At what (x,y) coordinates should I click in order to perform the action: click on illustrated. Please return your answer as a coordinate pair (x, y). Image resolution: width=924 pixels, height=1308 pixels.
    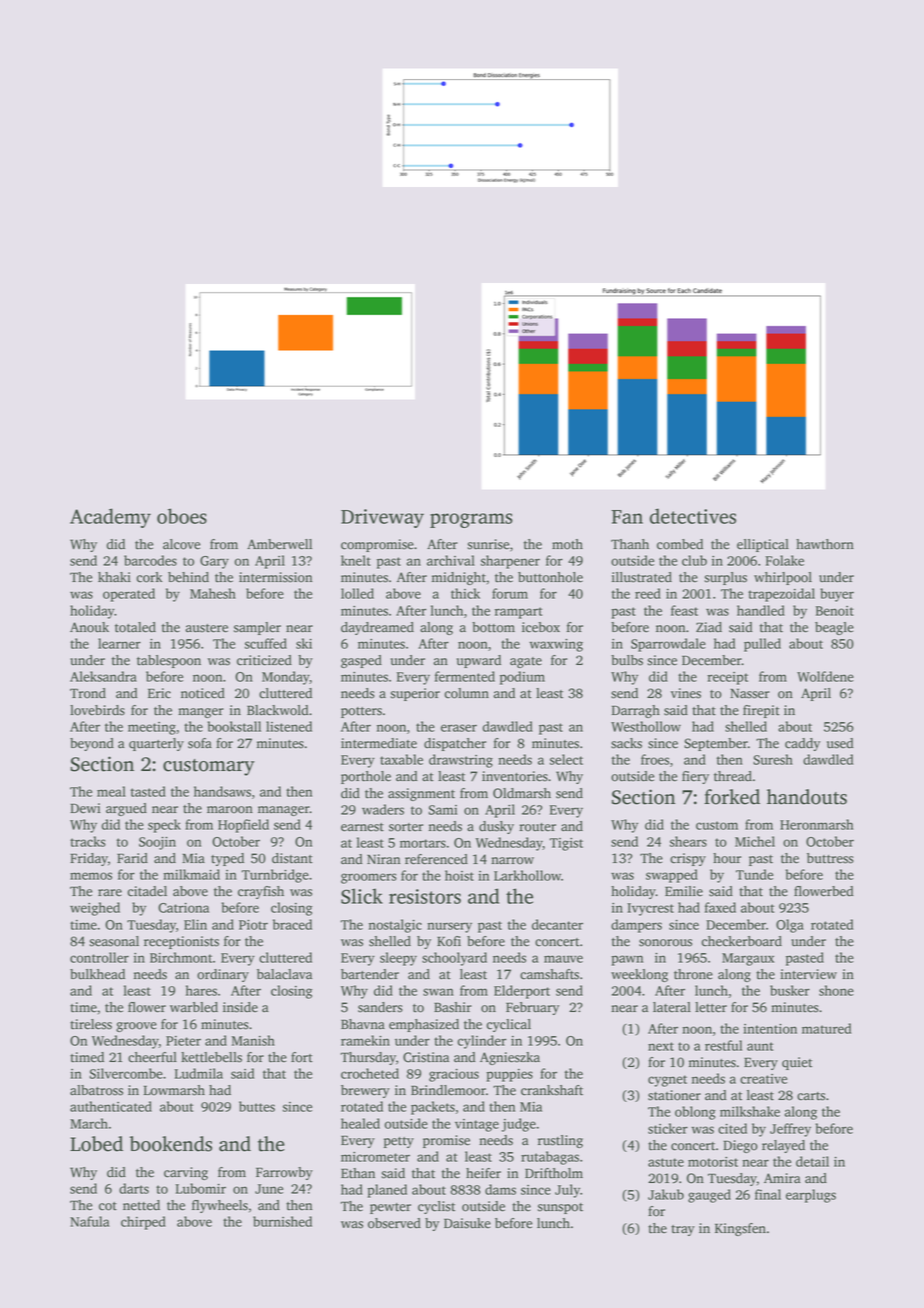
    Looking at the image, I should click on (642, 577).
